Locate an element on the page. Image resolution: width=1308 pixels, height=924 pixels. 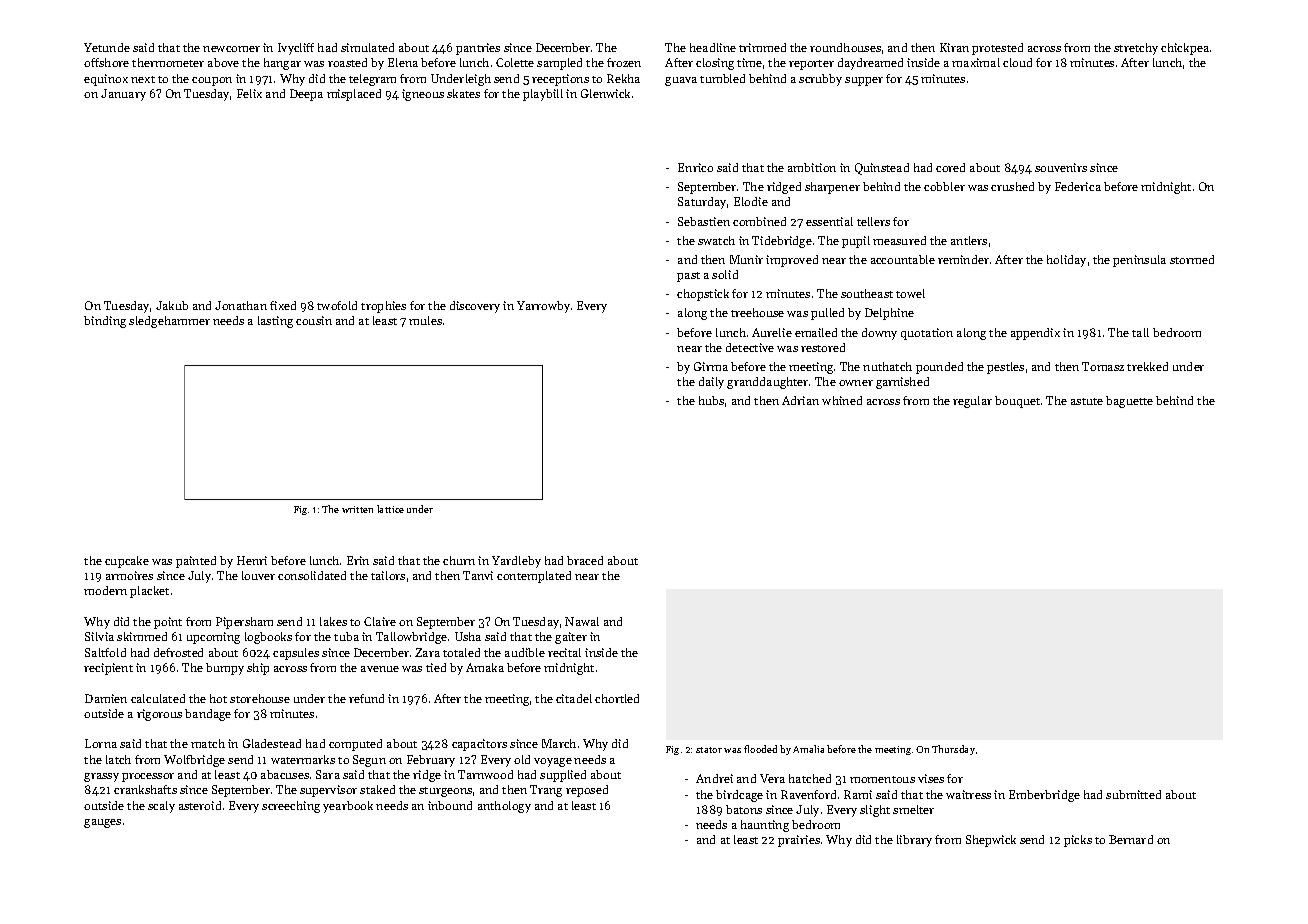
Glenwick is located at coordinates (605, 93).
